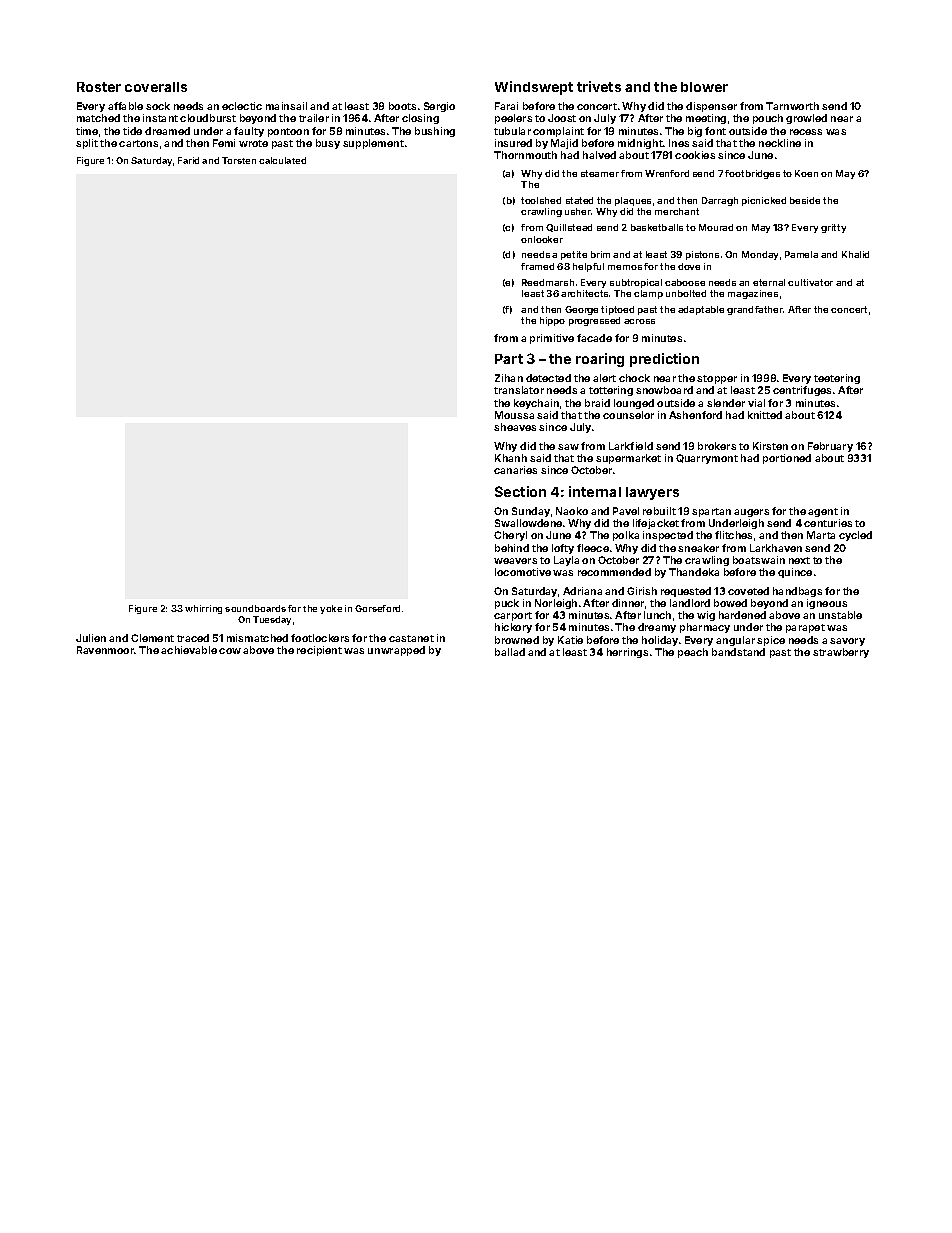 The image size is (952, 1233). Describe the element at coordinates (188, 160) in the screenshot. I see `Farid` at that location.
